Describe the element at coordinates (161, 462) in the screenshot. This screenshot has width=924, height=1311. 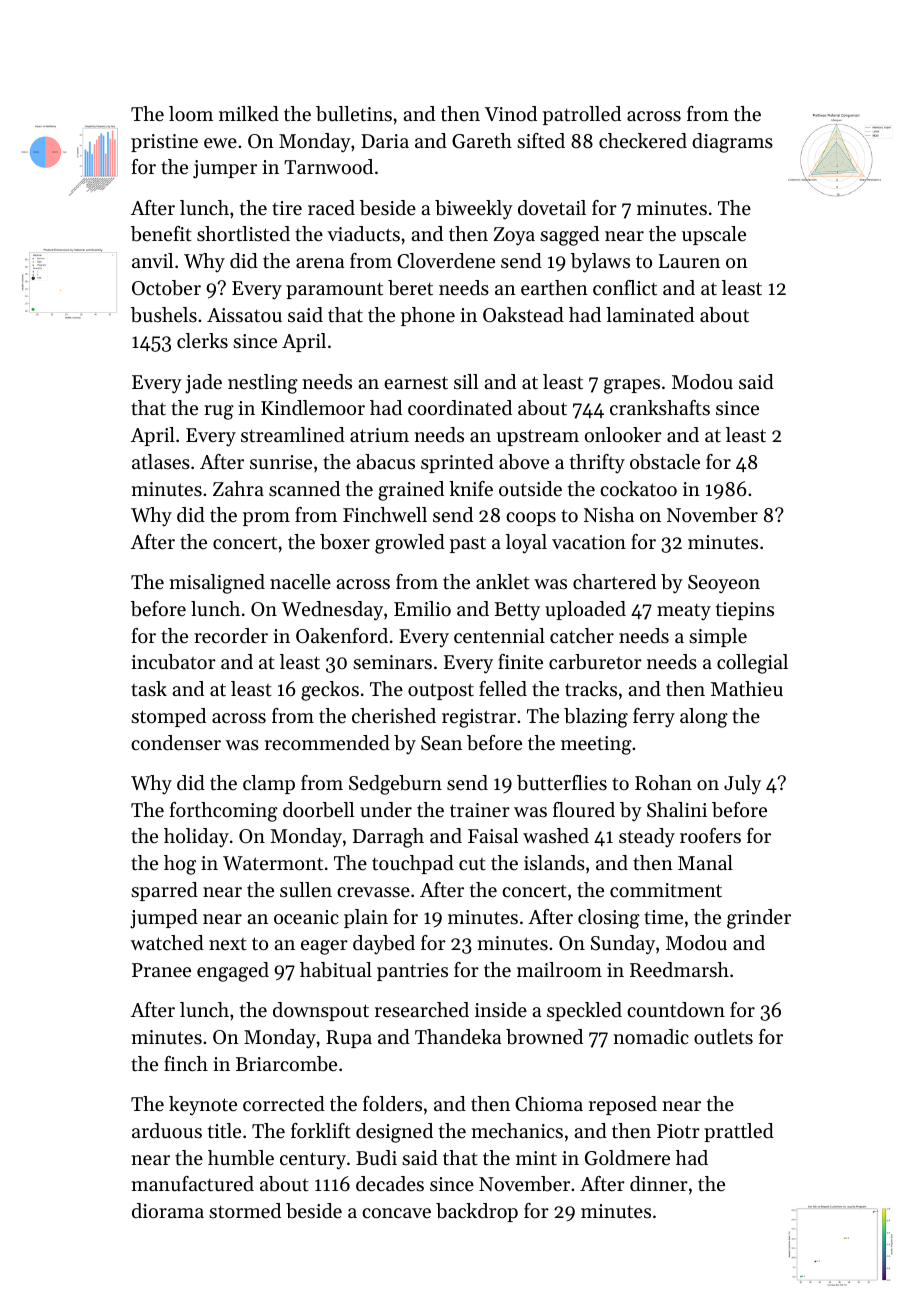
I see `atlases` at that location.
